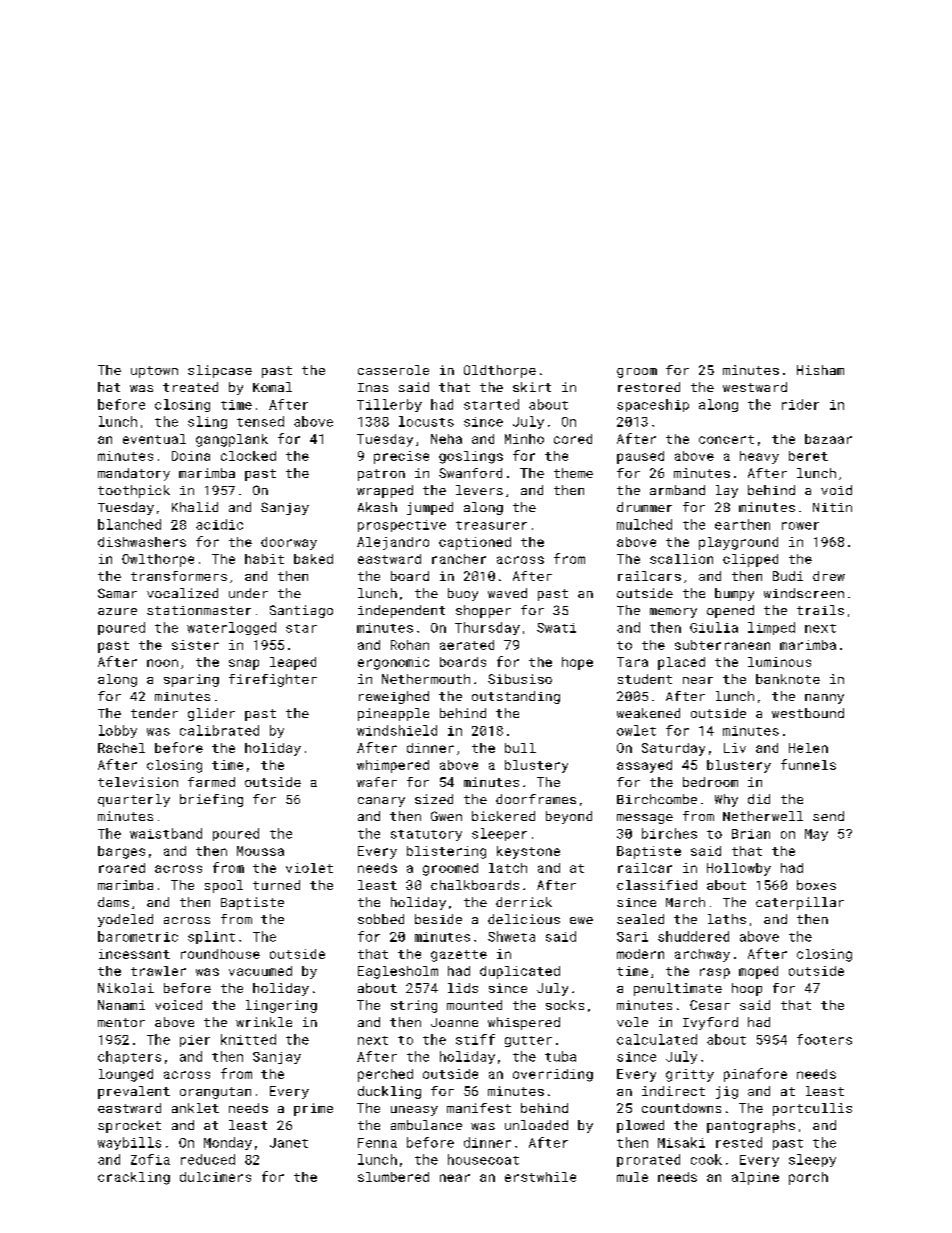 The width and height of the image is (952, 1233). I want to click on socks, so click(565, 1005).
